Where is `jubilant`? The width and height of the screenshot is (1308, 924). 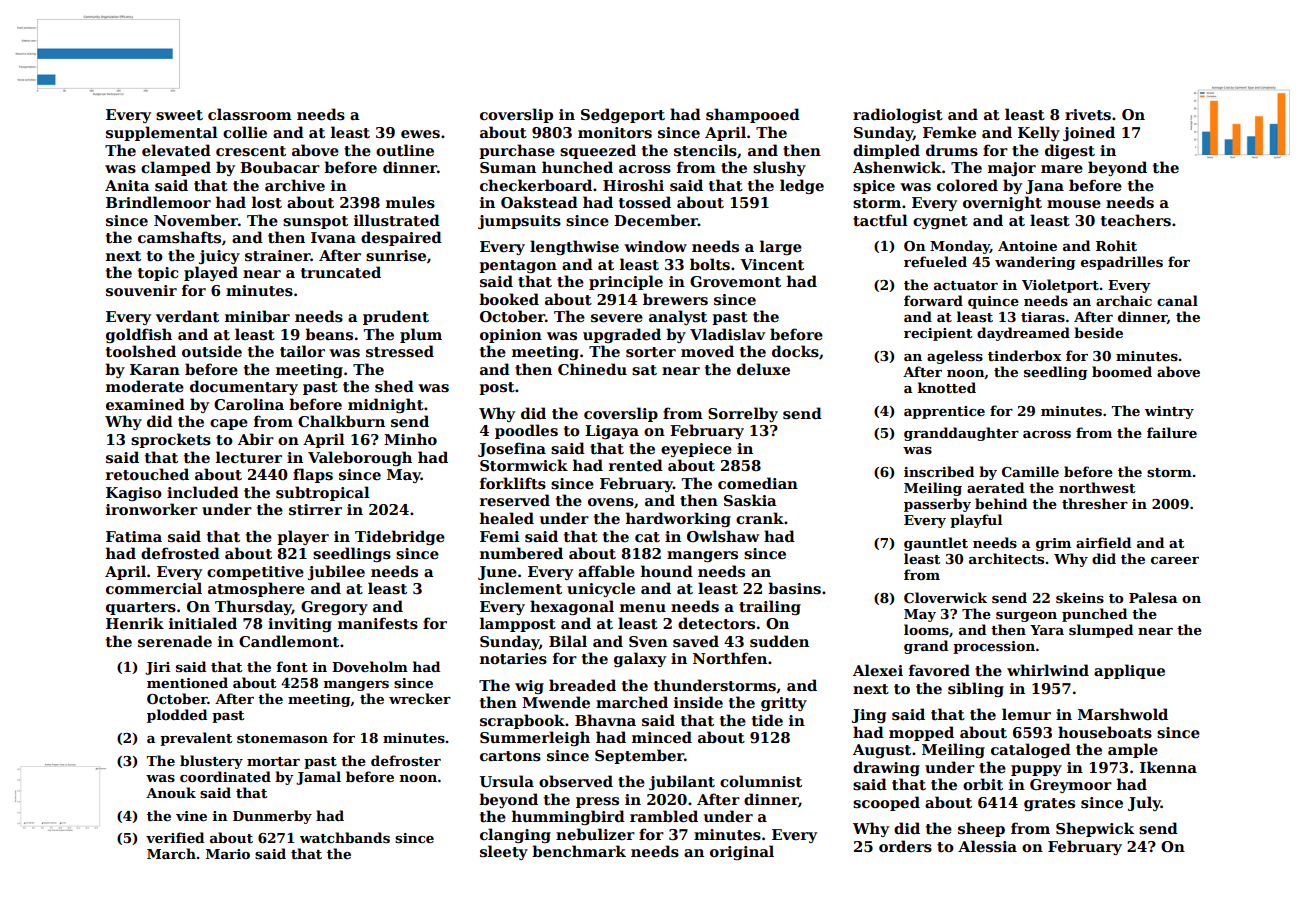
jubilant is located at coordinates (682, 782).
